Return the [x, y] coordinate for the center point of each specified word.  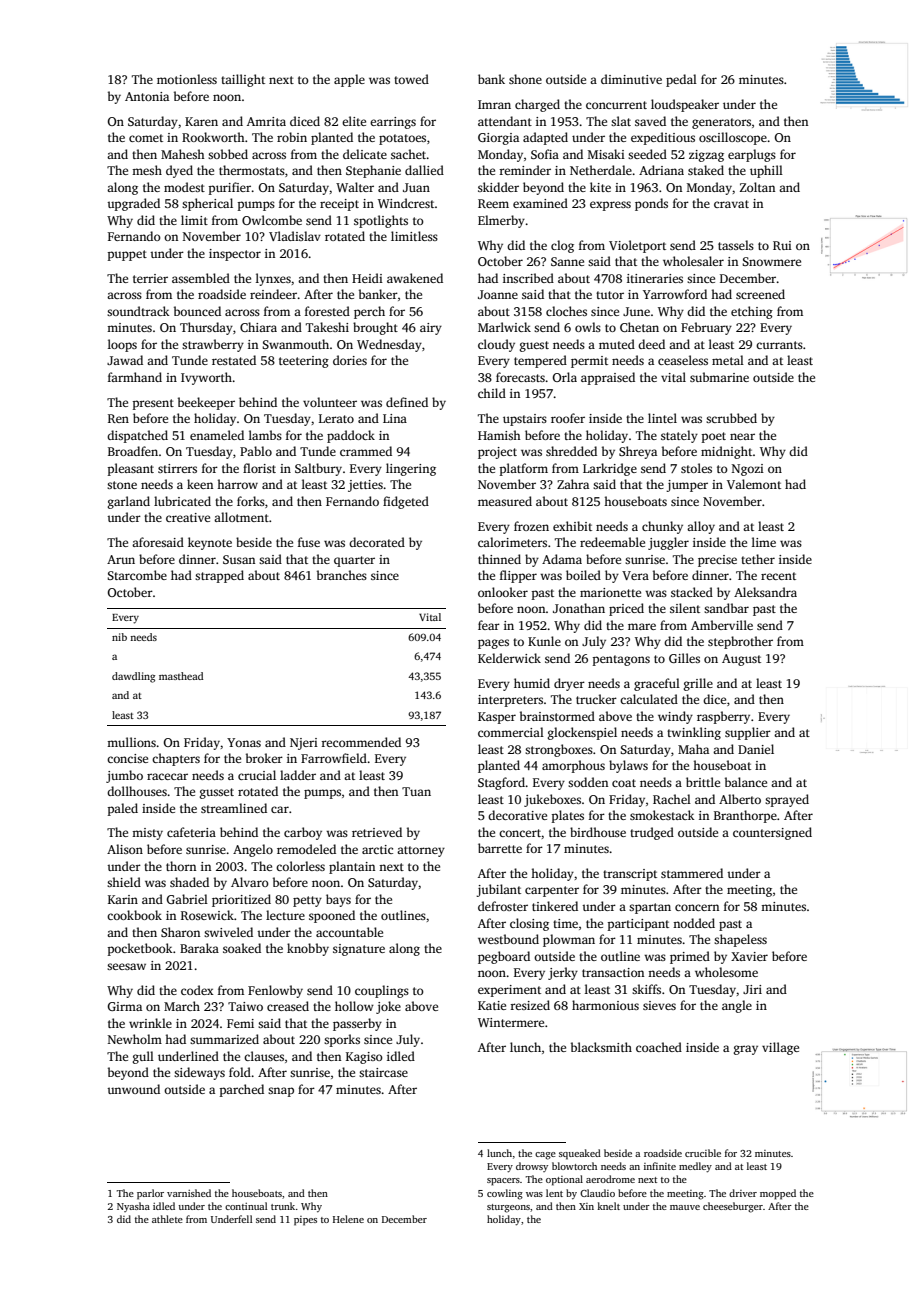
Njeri [304, 744]
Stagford [502, 783]
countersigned [772, 833]
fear [489, 625]
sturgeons [508, 1208]
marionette [610, 592]
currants [779, 345]
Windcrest [406, 203]
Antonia [147, 96]
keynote [210, 543]
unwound [133, 1089]
